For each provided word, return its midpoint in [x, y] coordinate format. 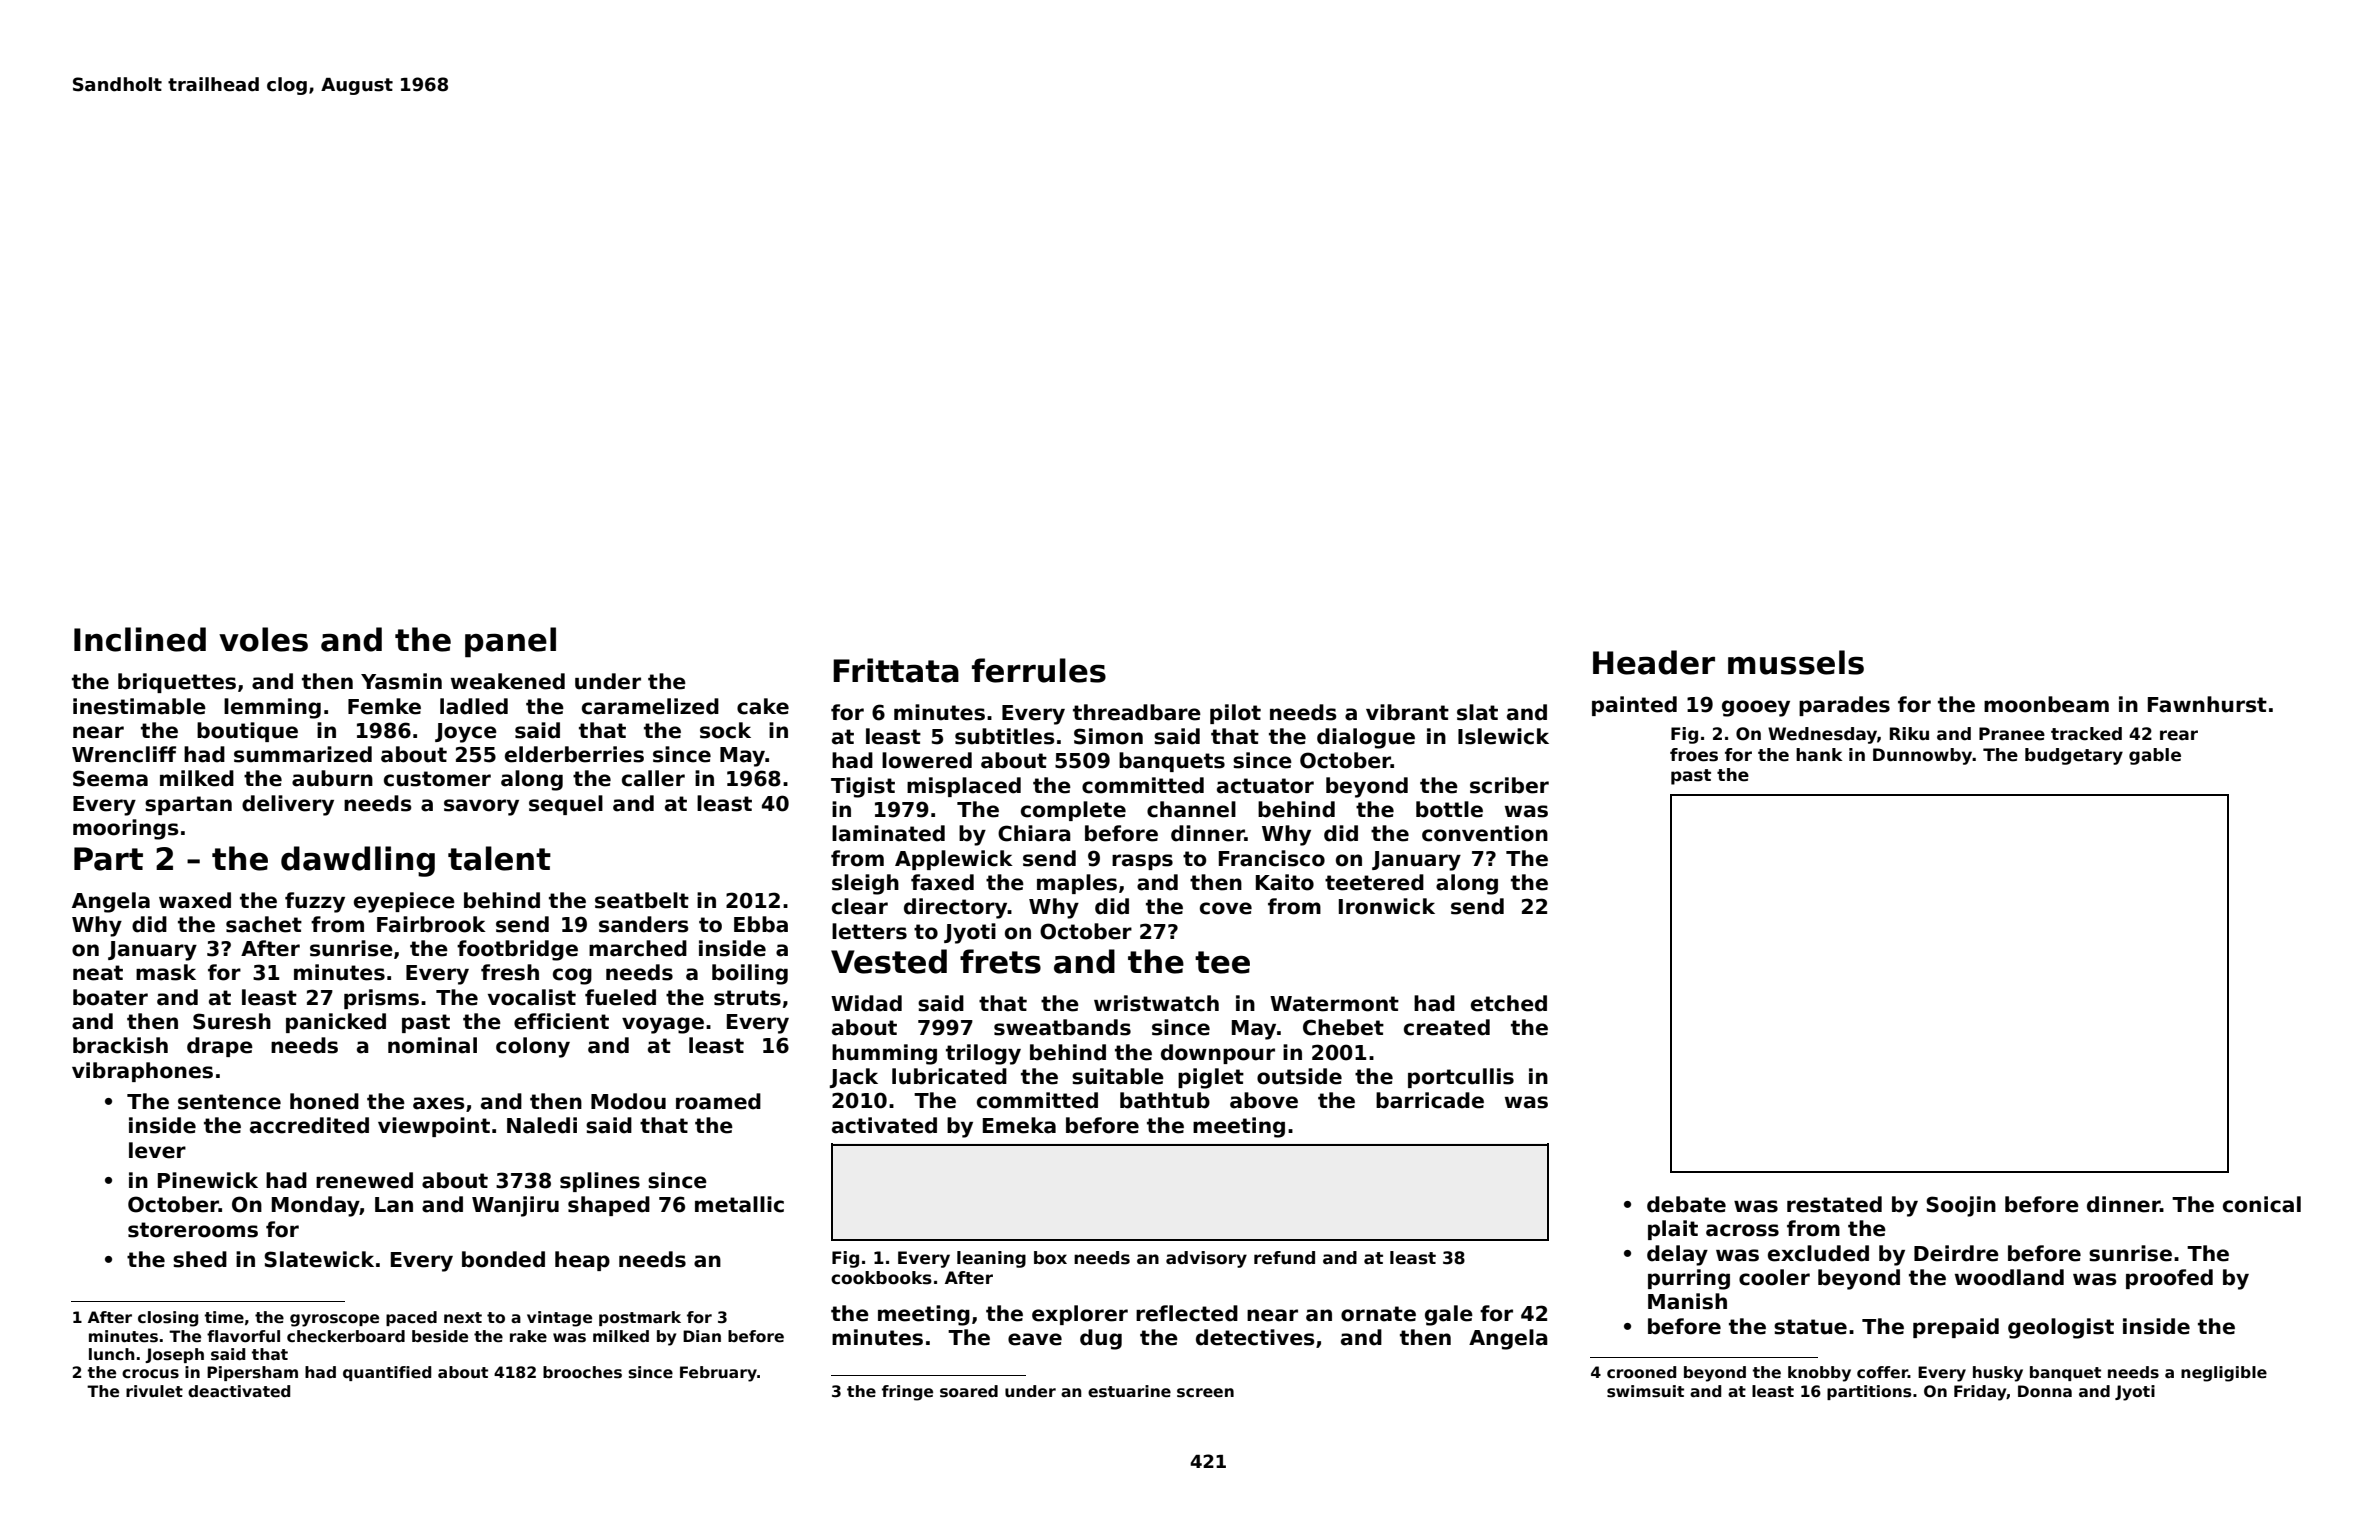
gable [2155, 756]
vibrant [1407, 712]
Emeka [1019, 1125]
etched [1509, 1003]
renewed [364, 1180]
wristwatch [1156, 1003]
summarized [303, 754]
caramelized [650, 706]
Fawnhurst [2207, 704]
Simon [1108, 736]
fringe [907, 1393]
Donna [2045, 1391]
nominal [432, 1045]
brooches [582, 1372]
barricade [1430, 1100]
